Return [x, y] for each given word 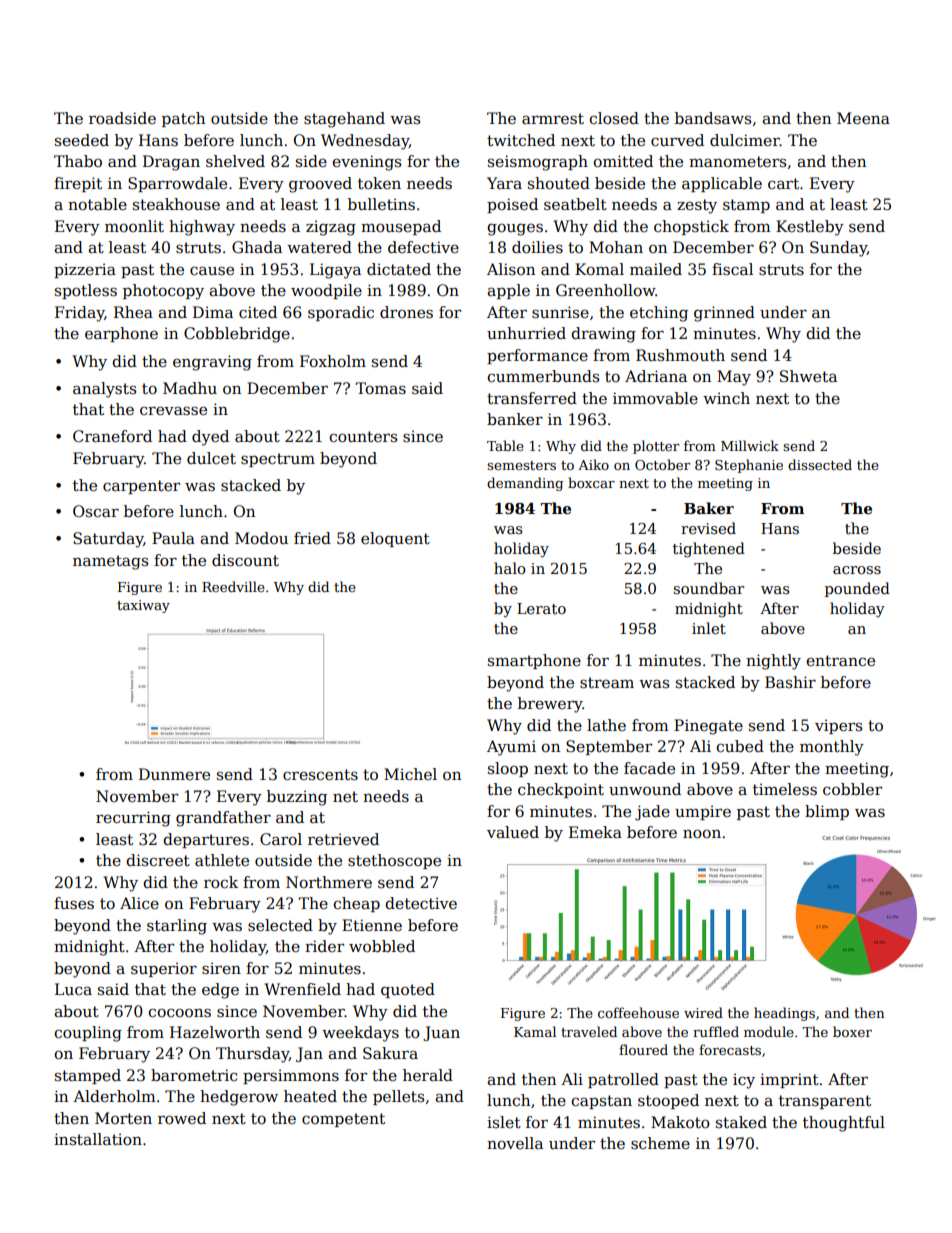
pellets [398, 1097]
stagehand [344, 120]
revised [708, 528]
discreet [158, 860]
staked [741, 1122]
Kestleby [810, 228]
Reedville [233, 586]
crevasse [173, 411]
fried [312, 538]
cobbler [852, 789]
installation [98, 1139]
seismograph [538, 163]
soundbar [709, 588]
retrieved [343, 839]
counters [363, 436]
